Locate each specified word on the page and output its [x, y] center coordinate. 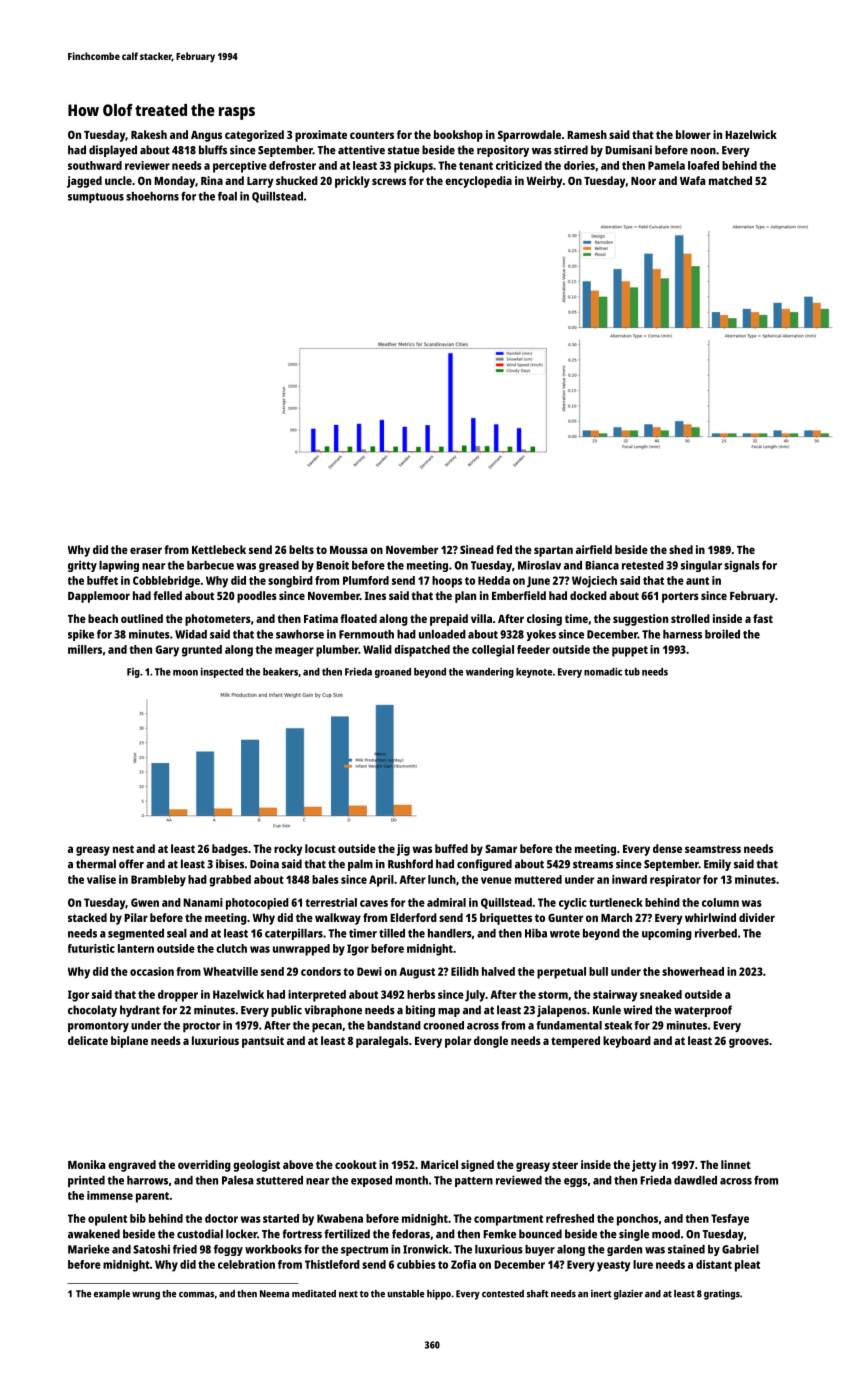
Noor [643, 181]
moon [185, 673]
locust [320, 848]
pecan [327, 1028]
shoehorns [152, 196]
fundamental [569, 1025]
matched [730, 180]
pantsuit [263, 1042]
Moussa [348, 550]
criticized [519, 165]
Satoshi [151, 1249]
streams [593, 864]
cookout [356, 1164]
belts [301, 549]
